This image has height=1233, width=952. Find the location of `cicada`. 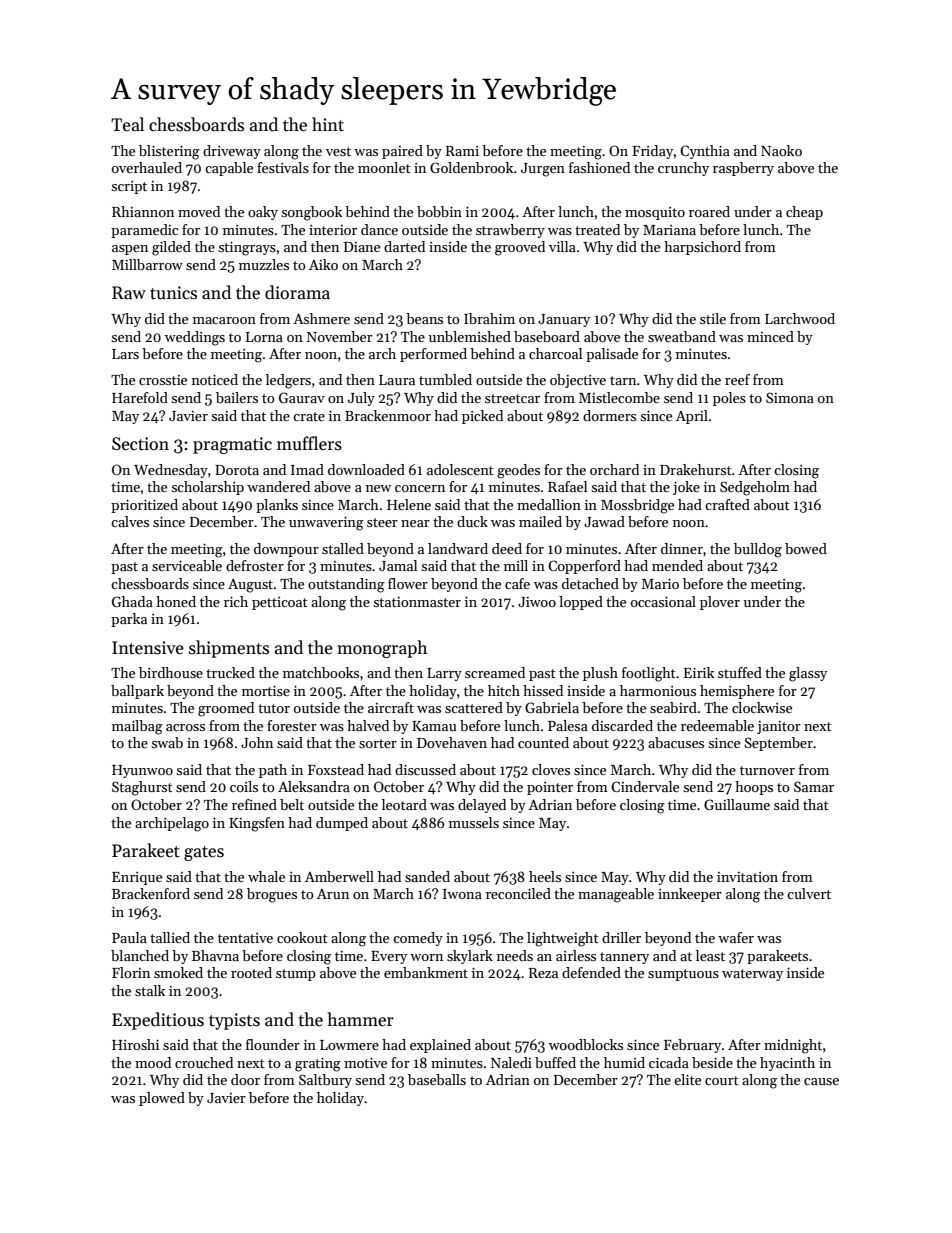

cicada is located at coordinates (669, 1062).
